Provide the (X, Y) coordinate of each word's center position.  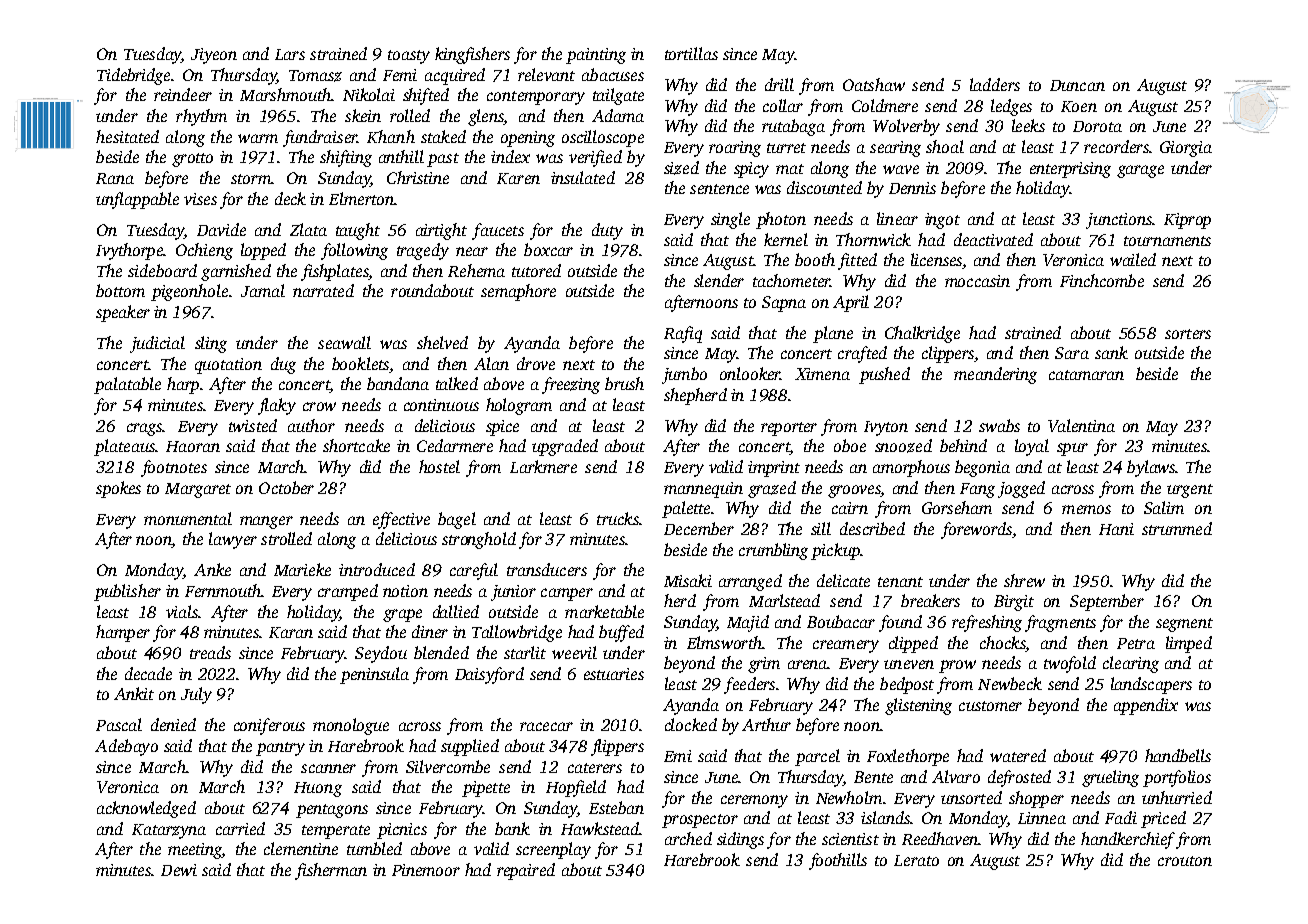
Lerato (916, 860)
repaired (526, 871)
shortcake (356, 445)
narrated (323, 290)
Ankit (134, 693)
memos (1086, 509)
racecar (546, 726)
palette (686, 509)
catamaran (1086, 375)
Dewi (179, 870)
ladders (995, 84)
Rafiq (683, 334)
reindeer (183, 94)
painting (596, 56)
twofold (1070, 664)
